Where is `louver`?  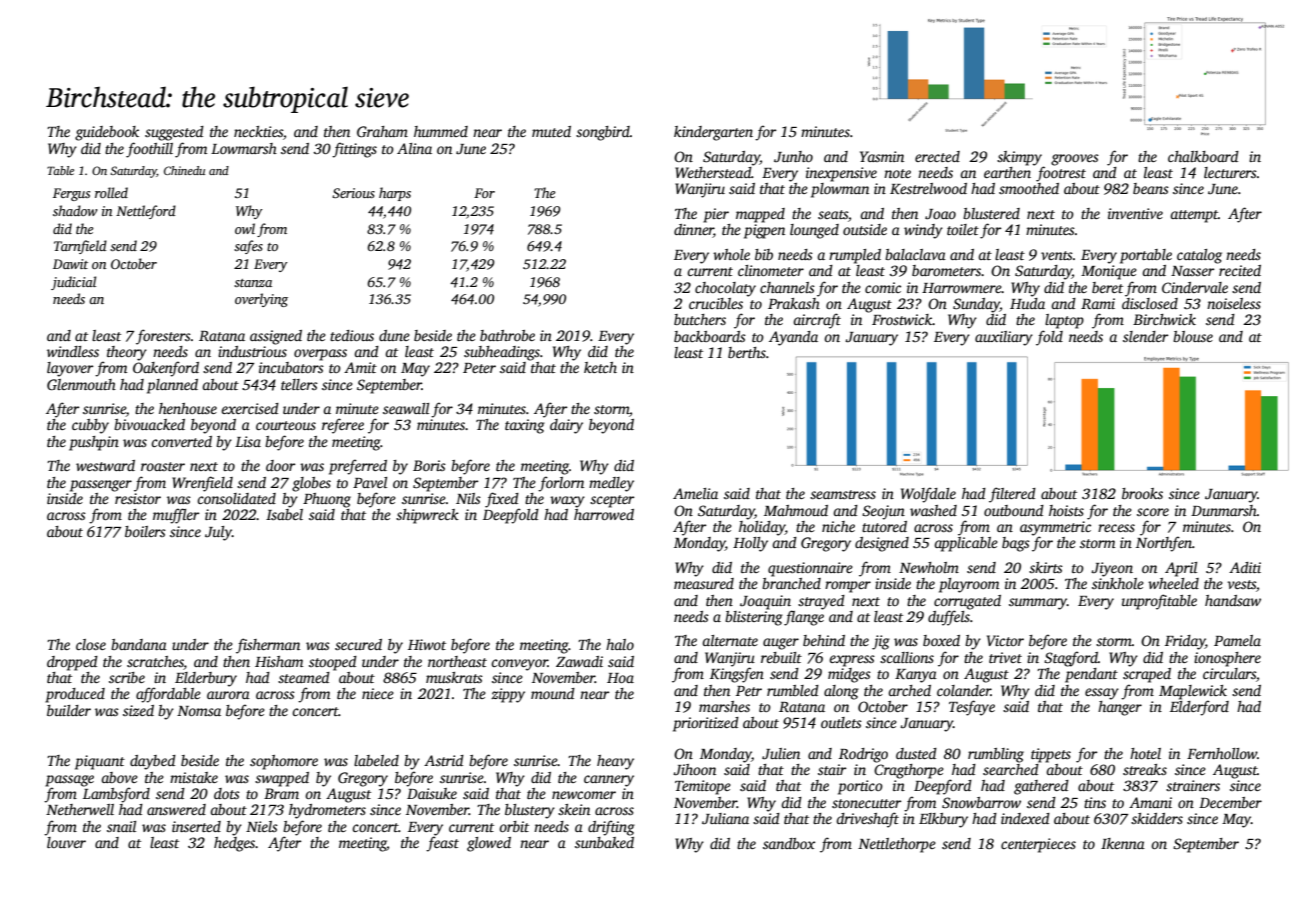 louver is located at coordinates (66, 842).
